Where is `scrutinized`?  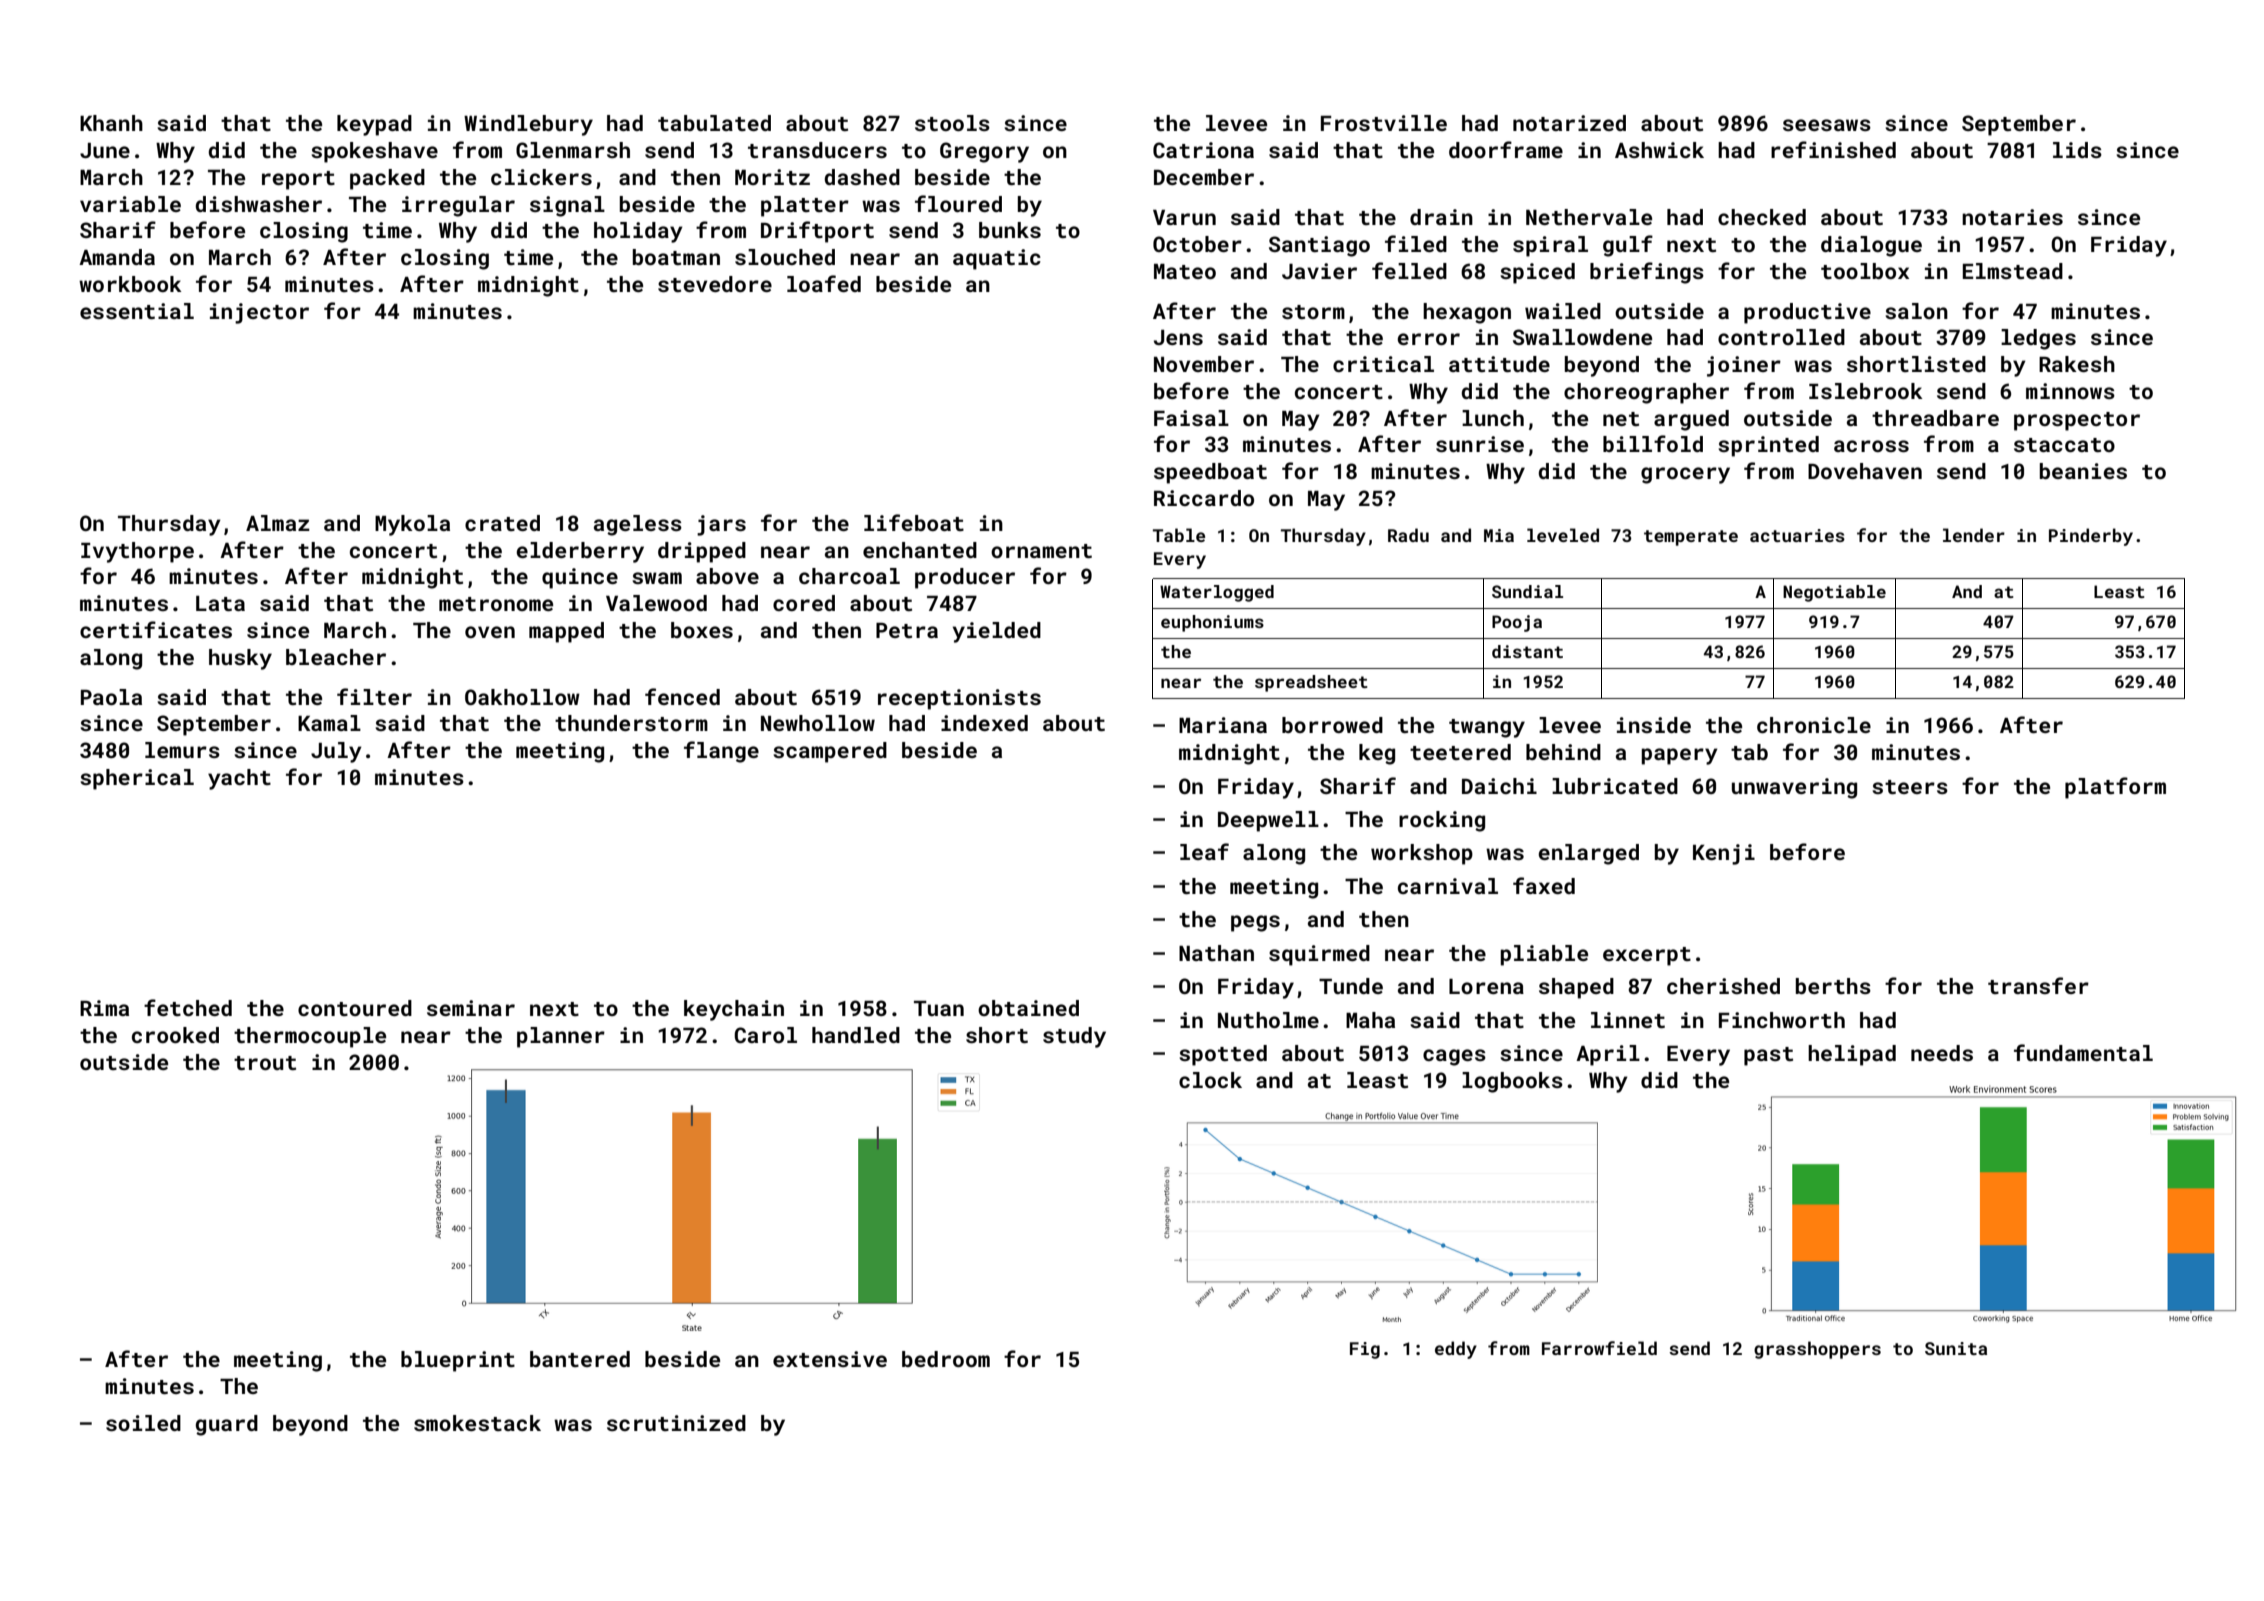 scrutinized is located at coordinates (676, 1423).
